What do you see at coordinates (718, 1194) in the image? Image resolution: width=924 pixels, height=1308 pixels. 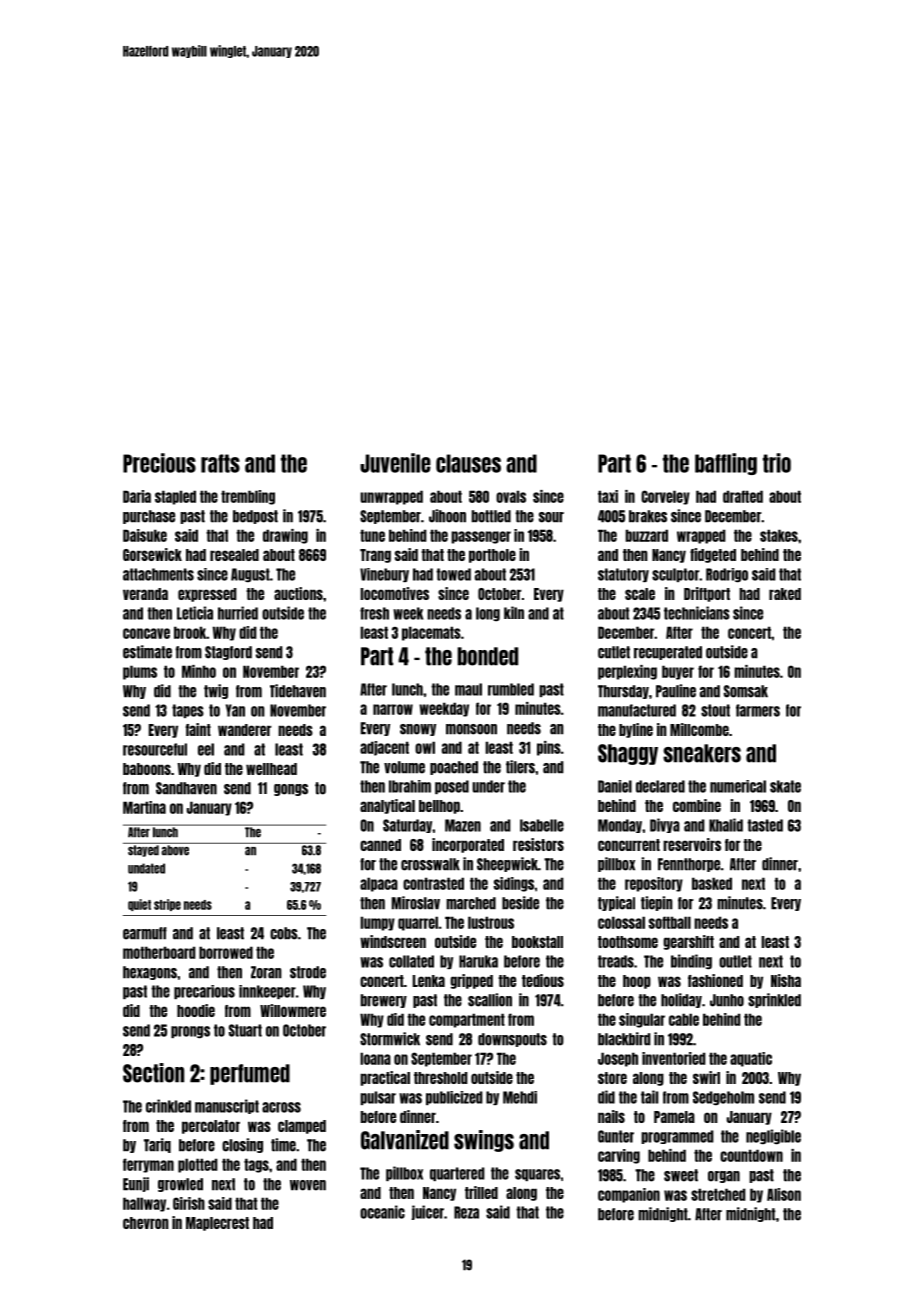 I see `stretched` at bounding box center [718, 1194].
